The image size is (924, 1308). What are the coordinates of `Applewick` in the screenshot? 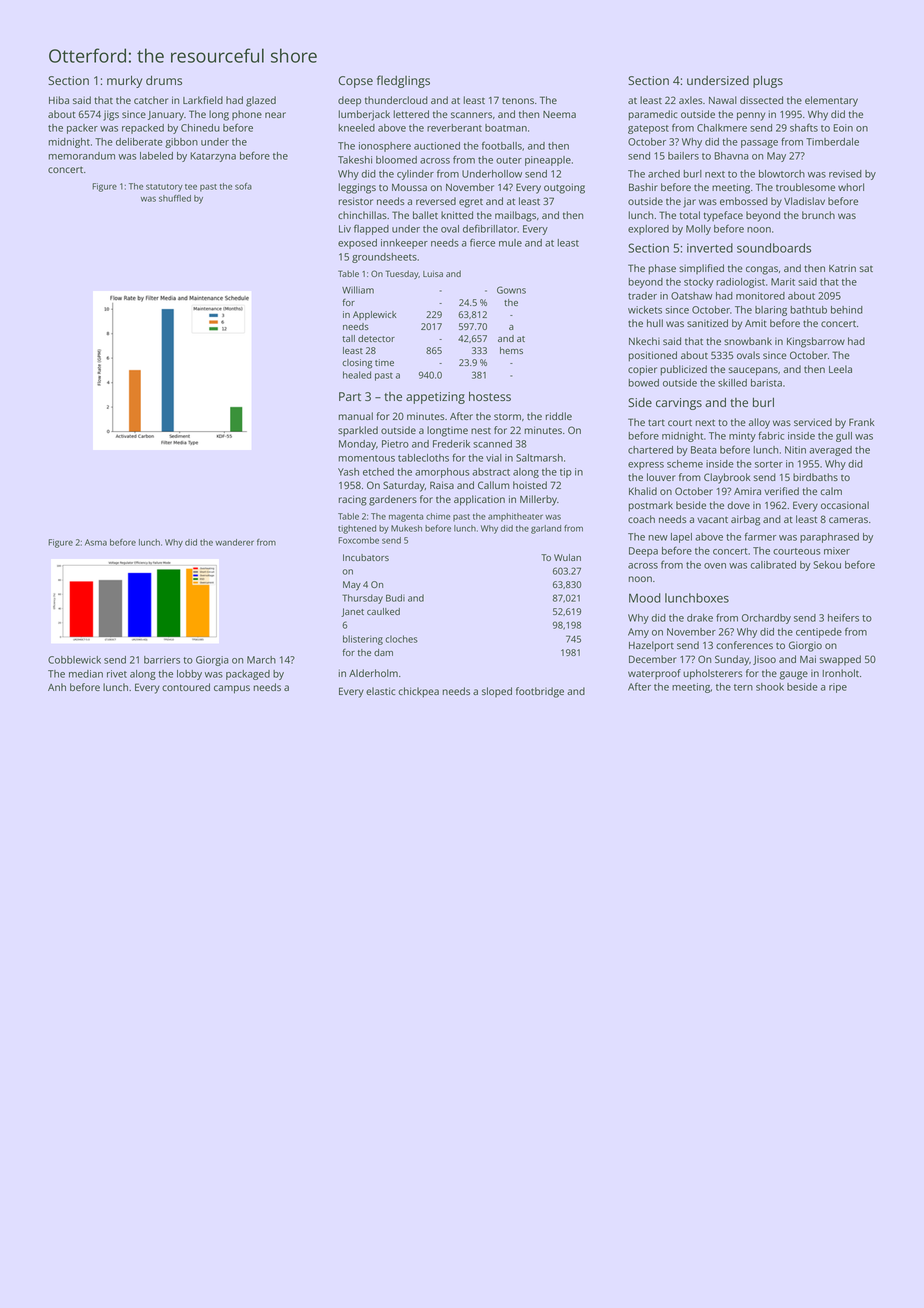 It's located at (375, 315).
